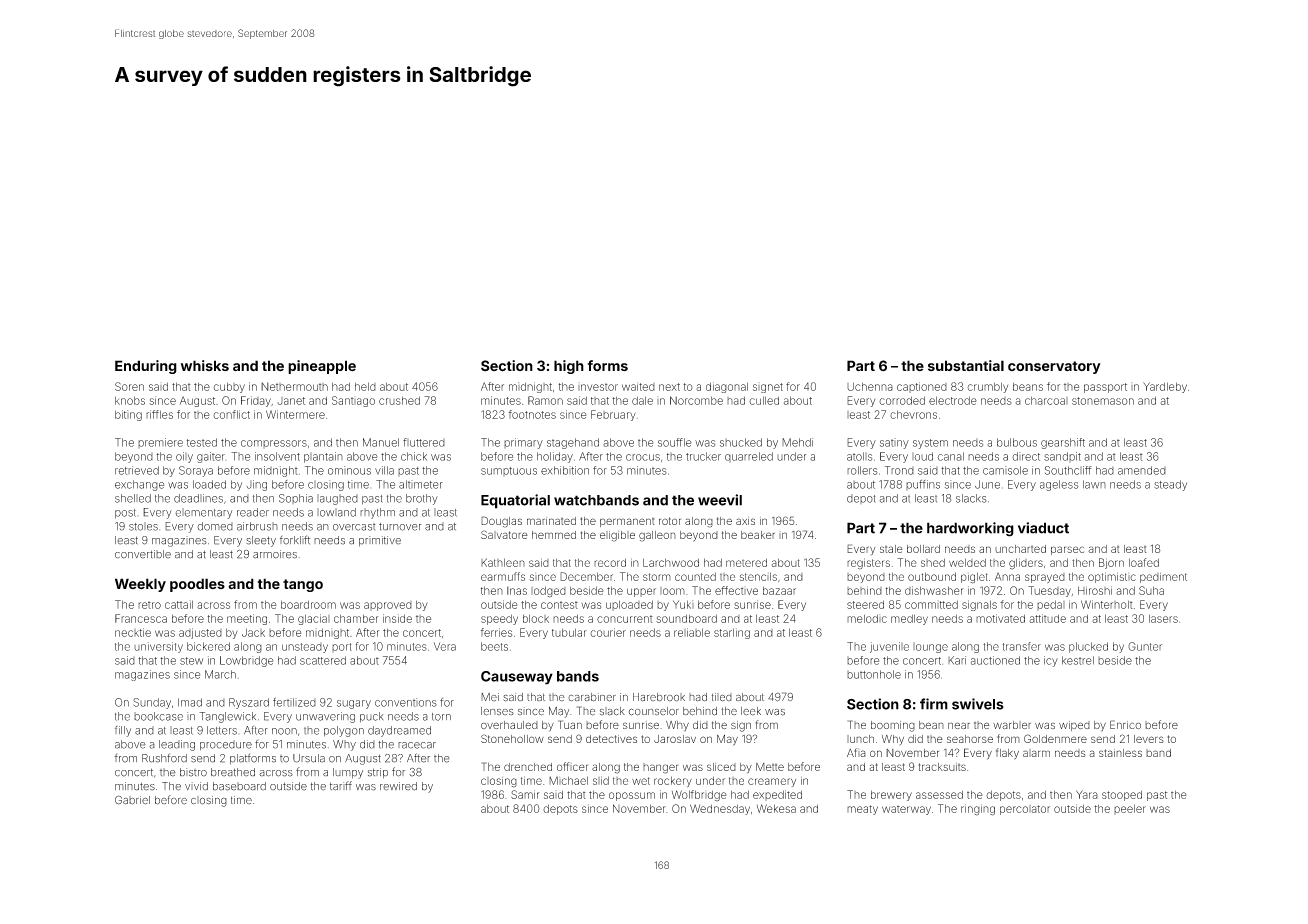 This screenshot has height=924, width=1308. What do you see at coordinates (378, 773) in the screenshot?
I see `strip` at bounding box center [378, 773].
